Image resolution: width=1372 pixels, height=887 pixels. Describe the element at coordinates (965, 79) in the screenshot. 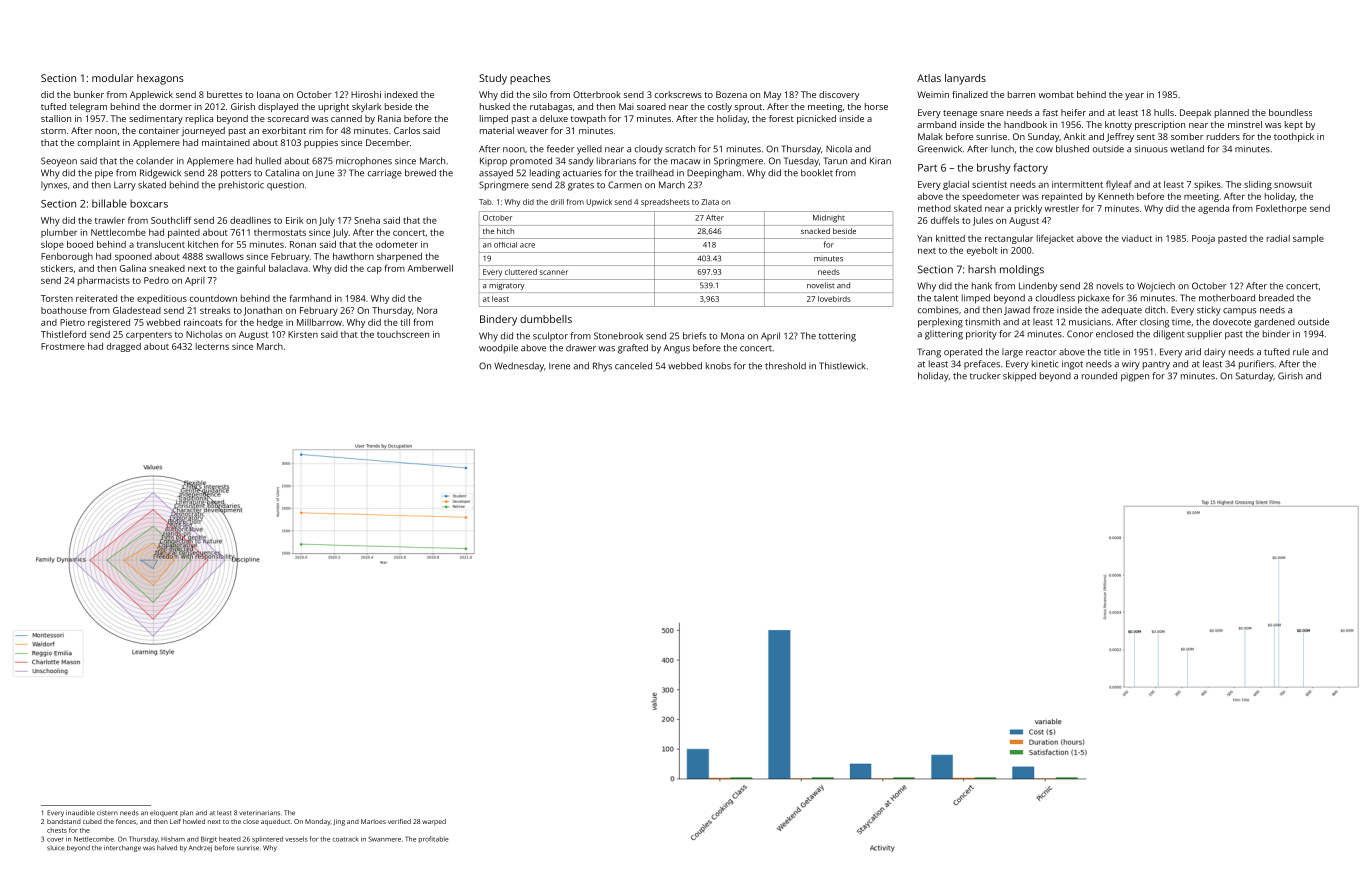

I see `lanyards` at that location.
